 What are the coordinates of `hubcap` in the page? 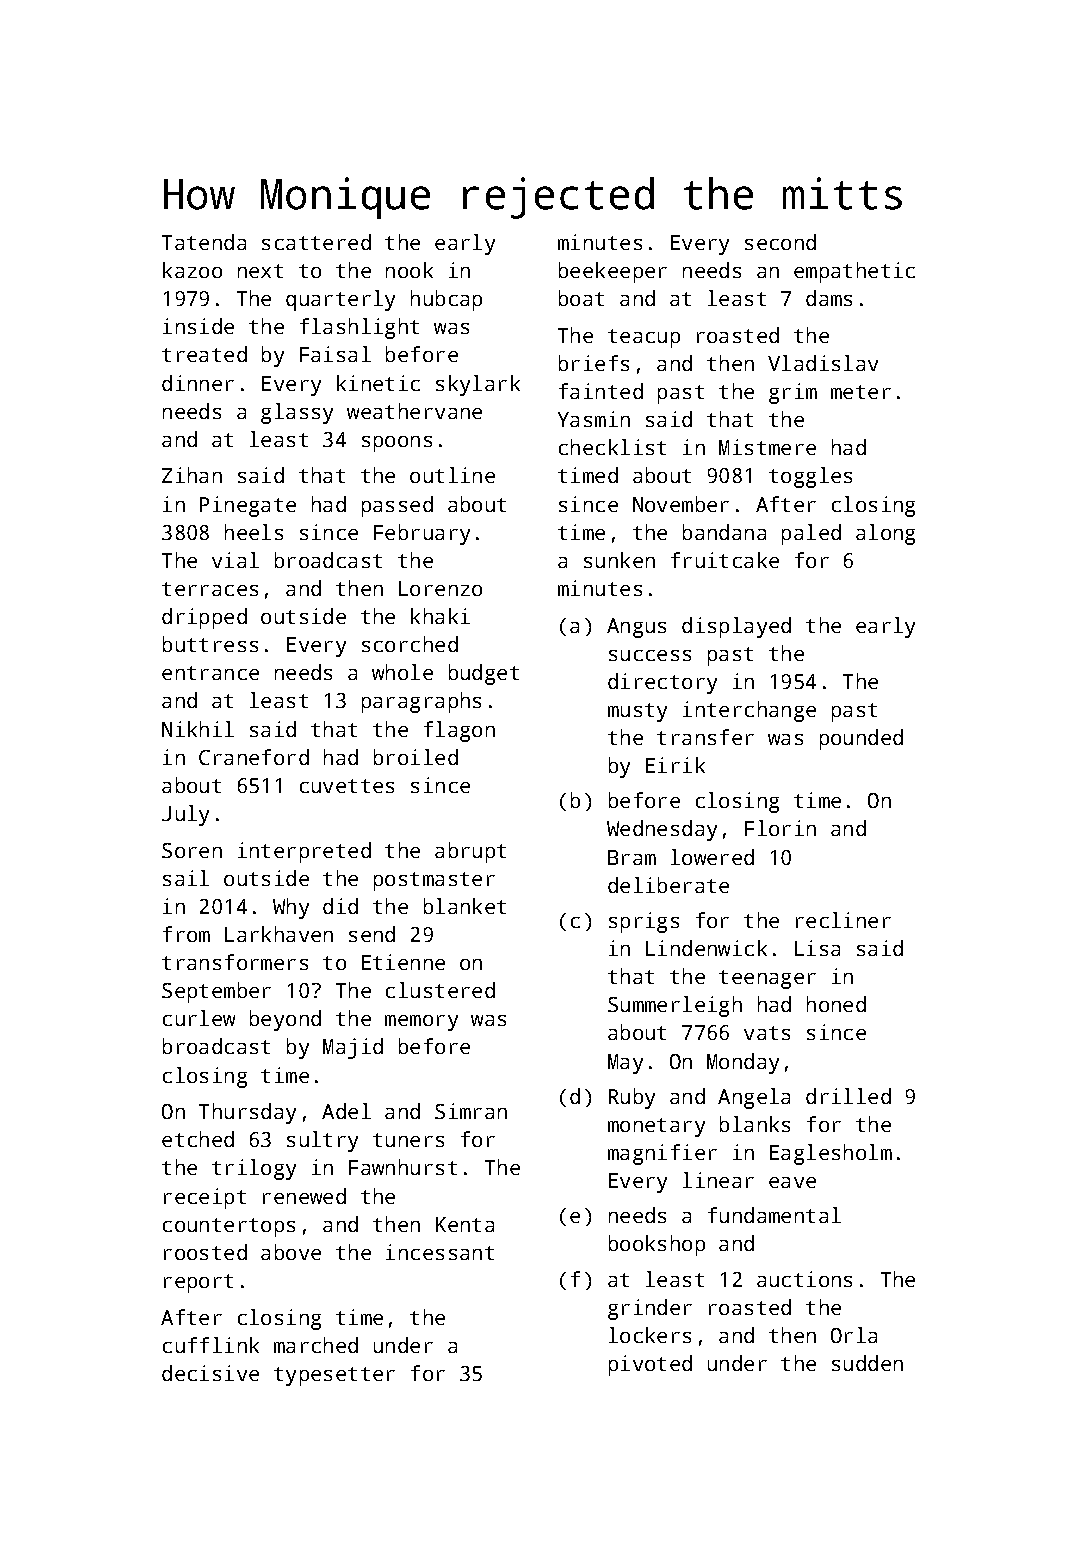 It's located at (446, 300).
